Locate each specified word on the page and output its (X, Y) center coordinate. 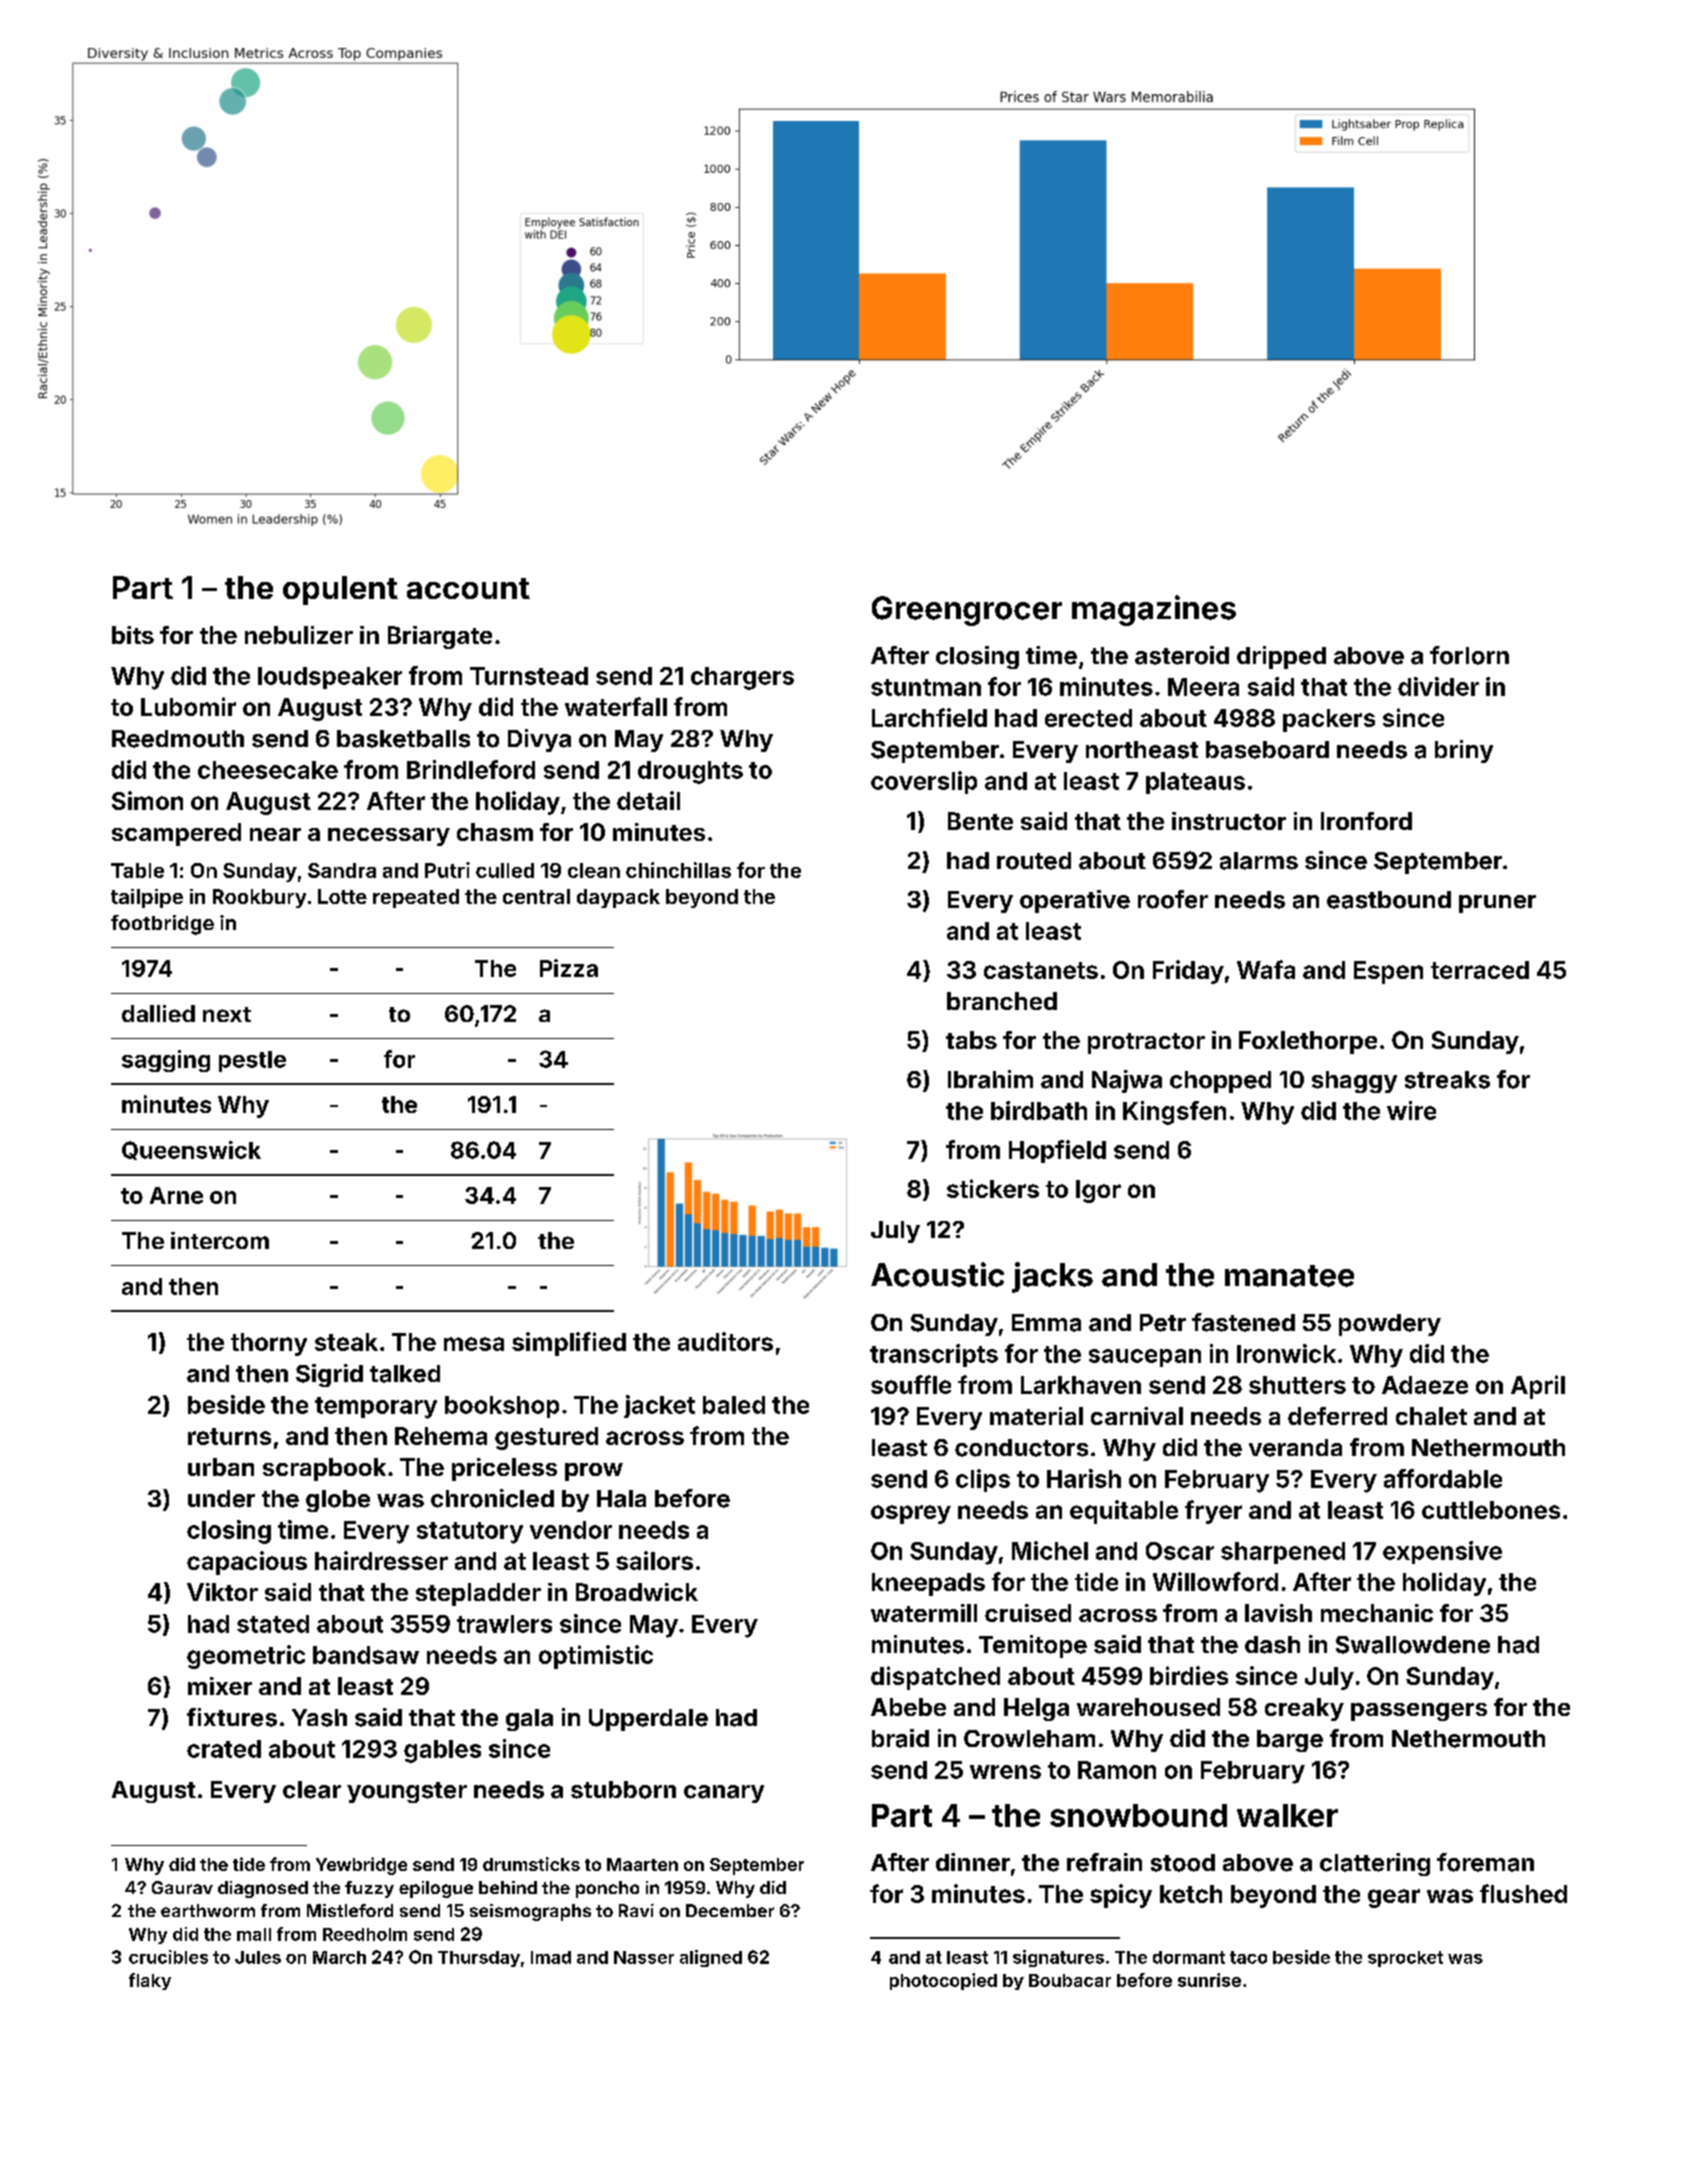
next (227, 1014)
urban (221, 1467)
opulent (340, 590)
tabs (971, 1040)
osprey (911, 1514)
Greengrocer (967, 611)
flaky (150, 1981)
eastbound (1389, 900)
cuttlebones (1491, 1510)
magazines (1154, 610)
